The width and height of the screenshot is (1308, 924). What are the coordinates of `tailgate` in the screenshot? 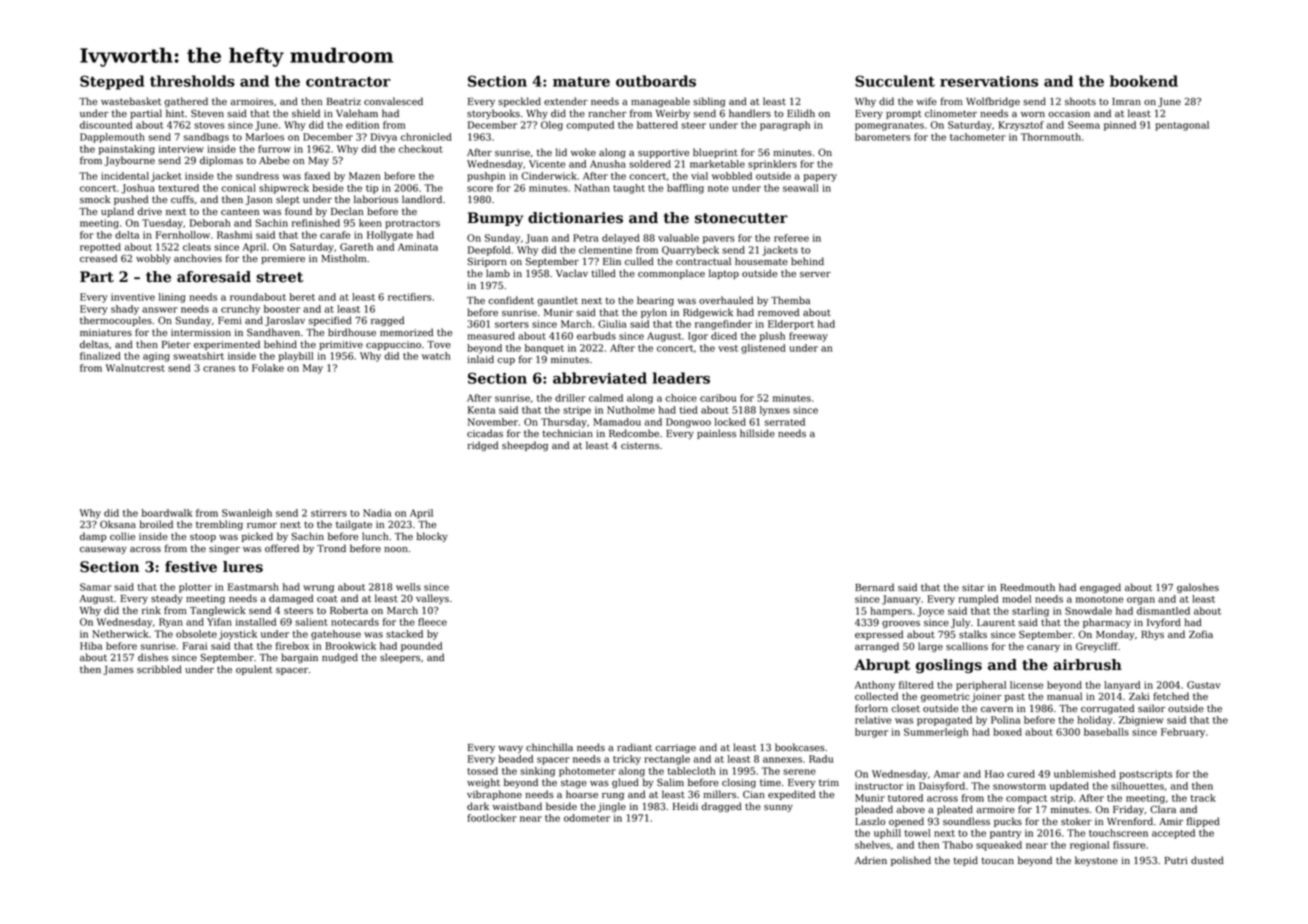 It's located at (354, 525).
